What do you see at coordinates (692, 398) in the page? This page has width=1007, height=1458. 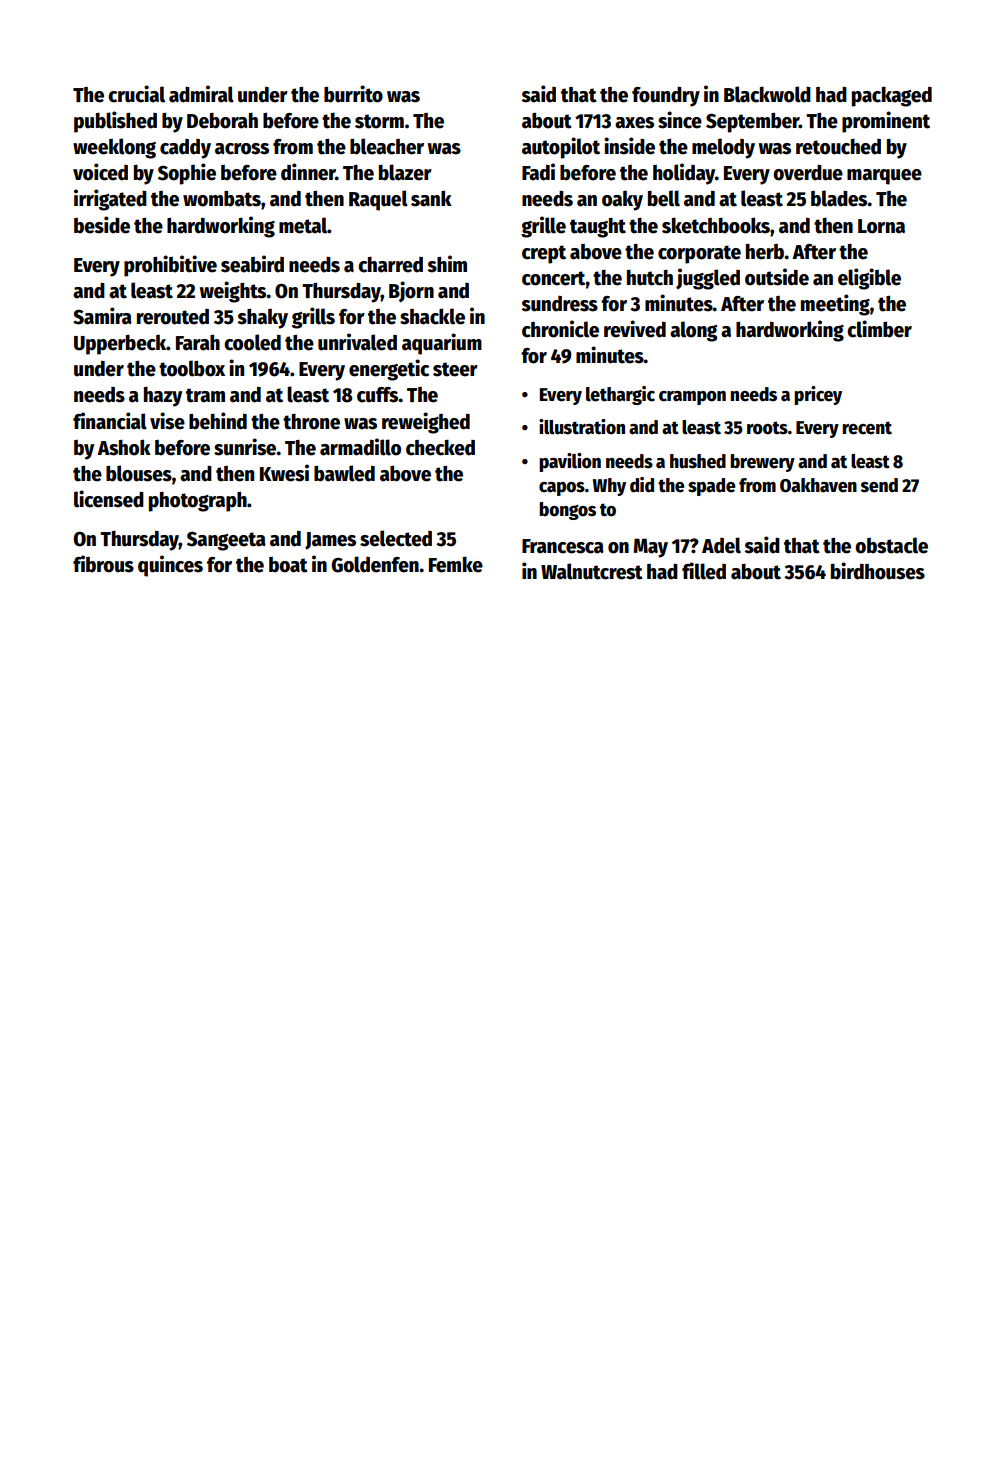 I see `crampon` at bounding box center [692, 398].
